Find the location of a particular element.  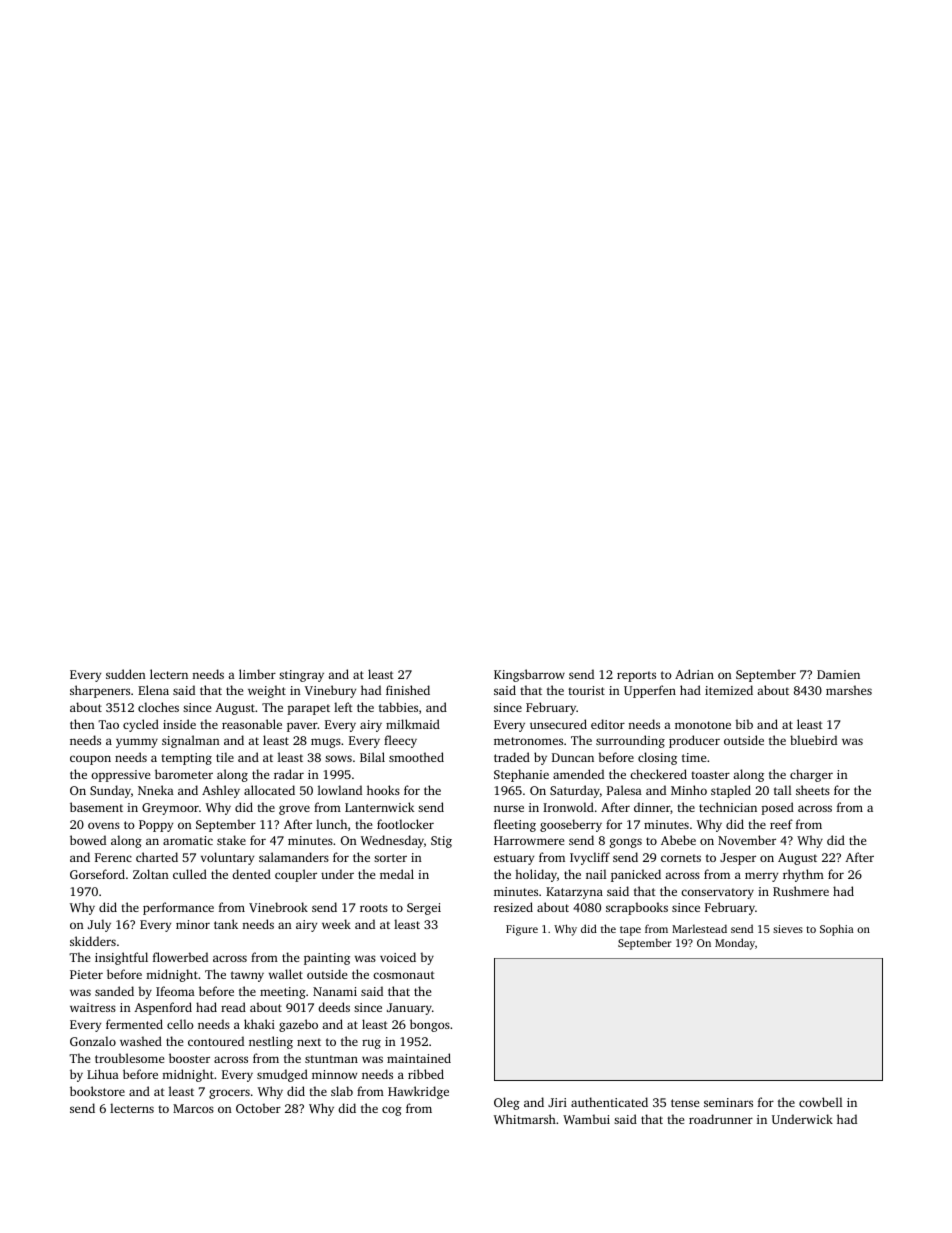

cowbell is located at coordinates (820, 1102).
